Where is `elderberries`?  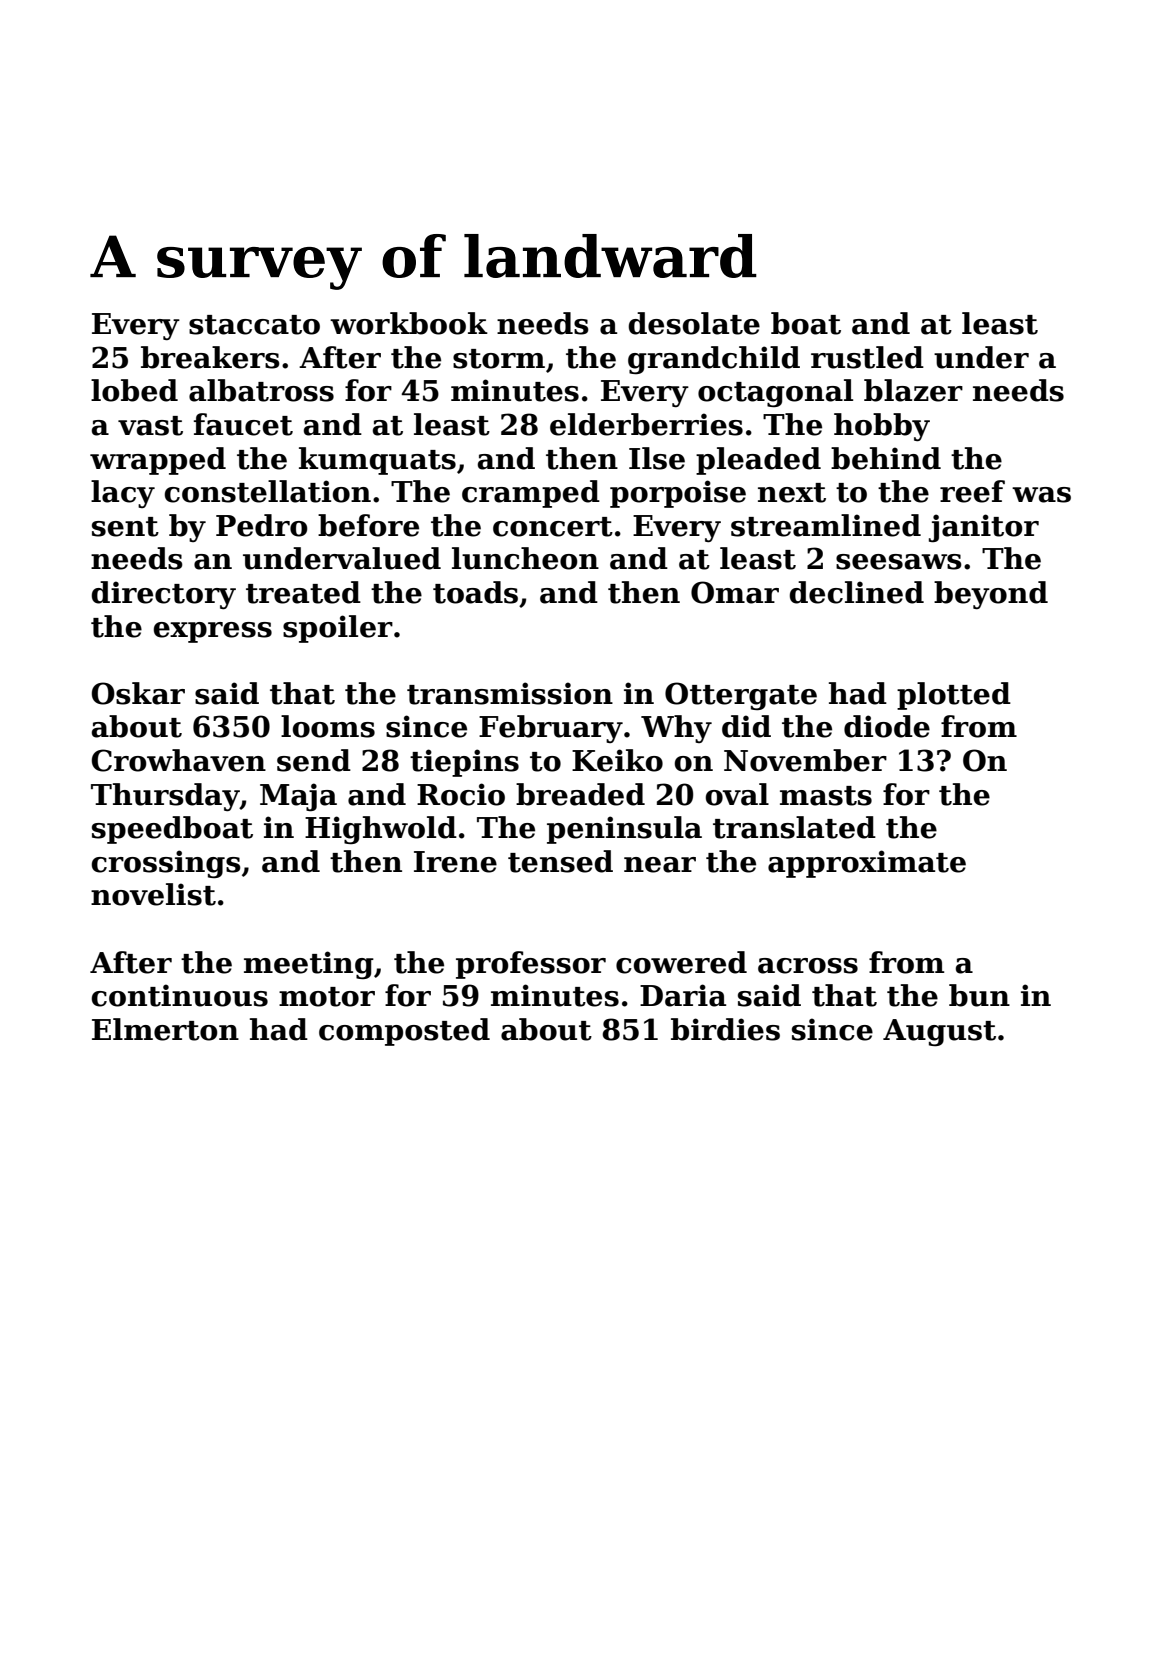 elderberries is located at coordinates (646, 424).
